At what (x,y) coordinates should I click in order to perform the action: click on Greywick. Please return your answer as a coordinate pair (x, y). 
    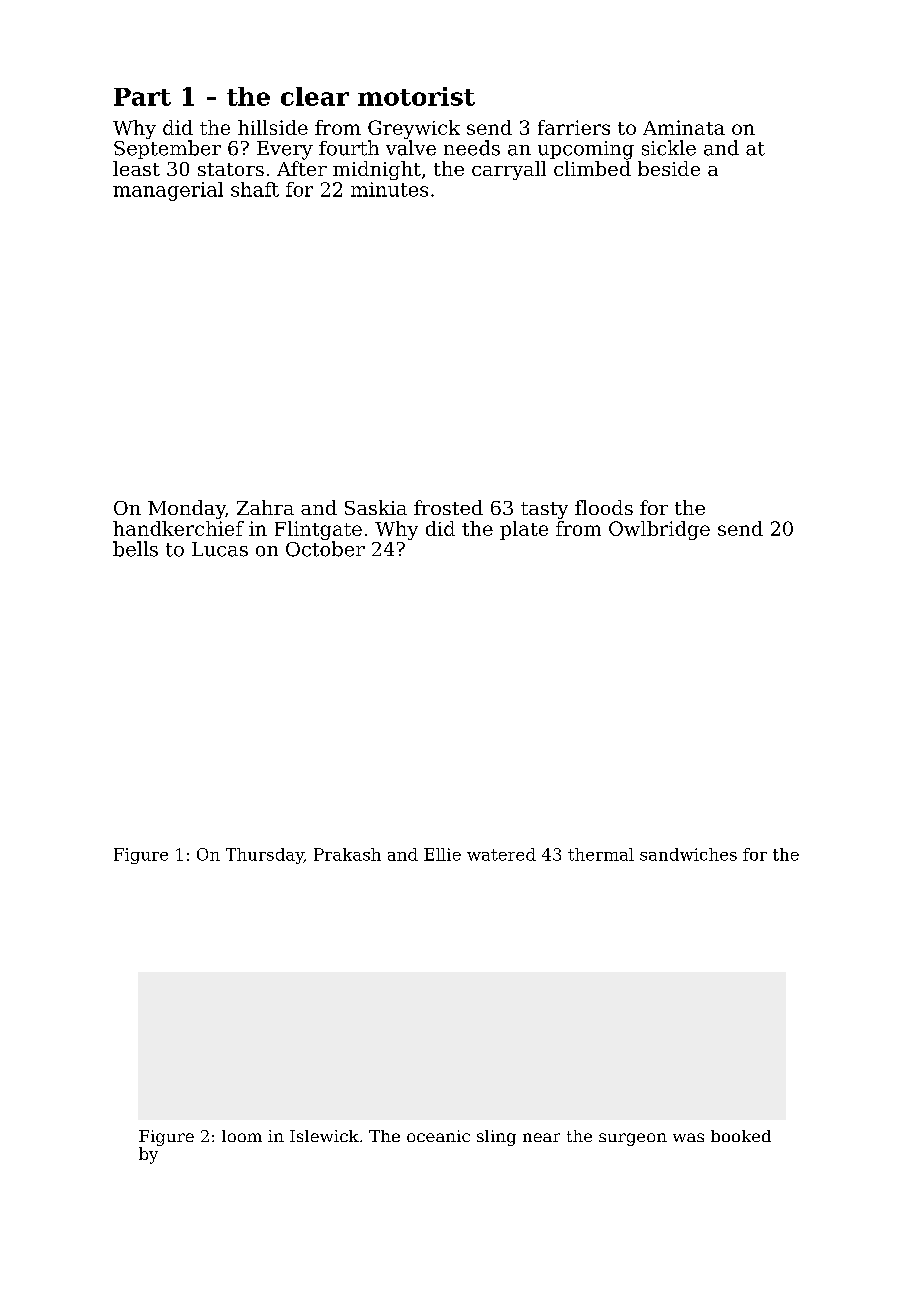
    Looking at the image, I should click on (414, 129).
